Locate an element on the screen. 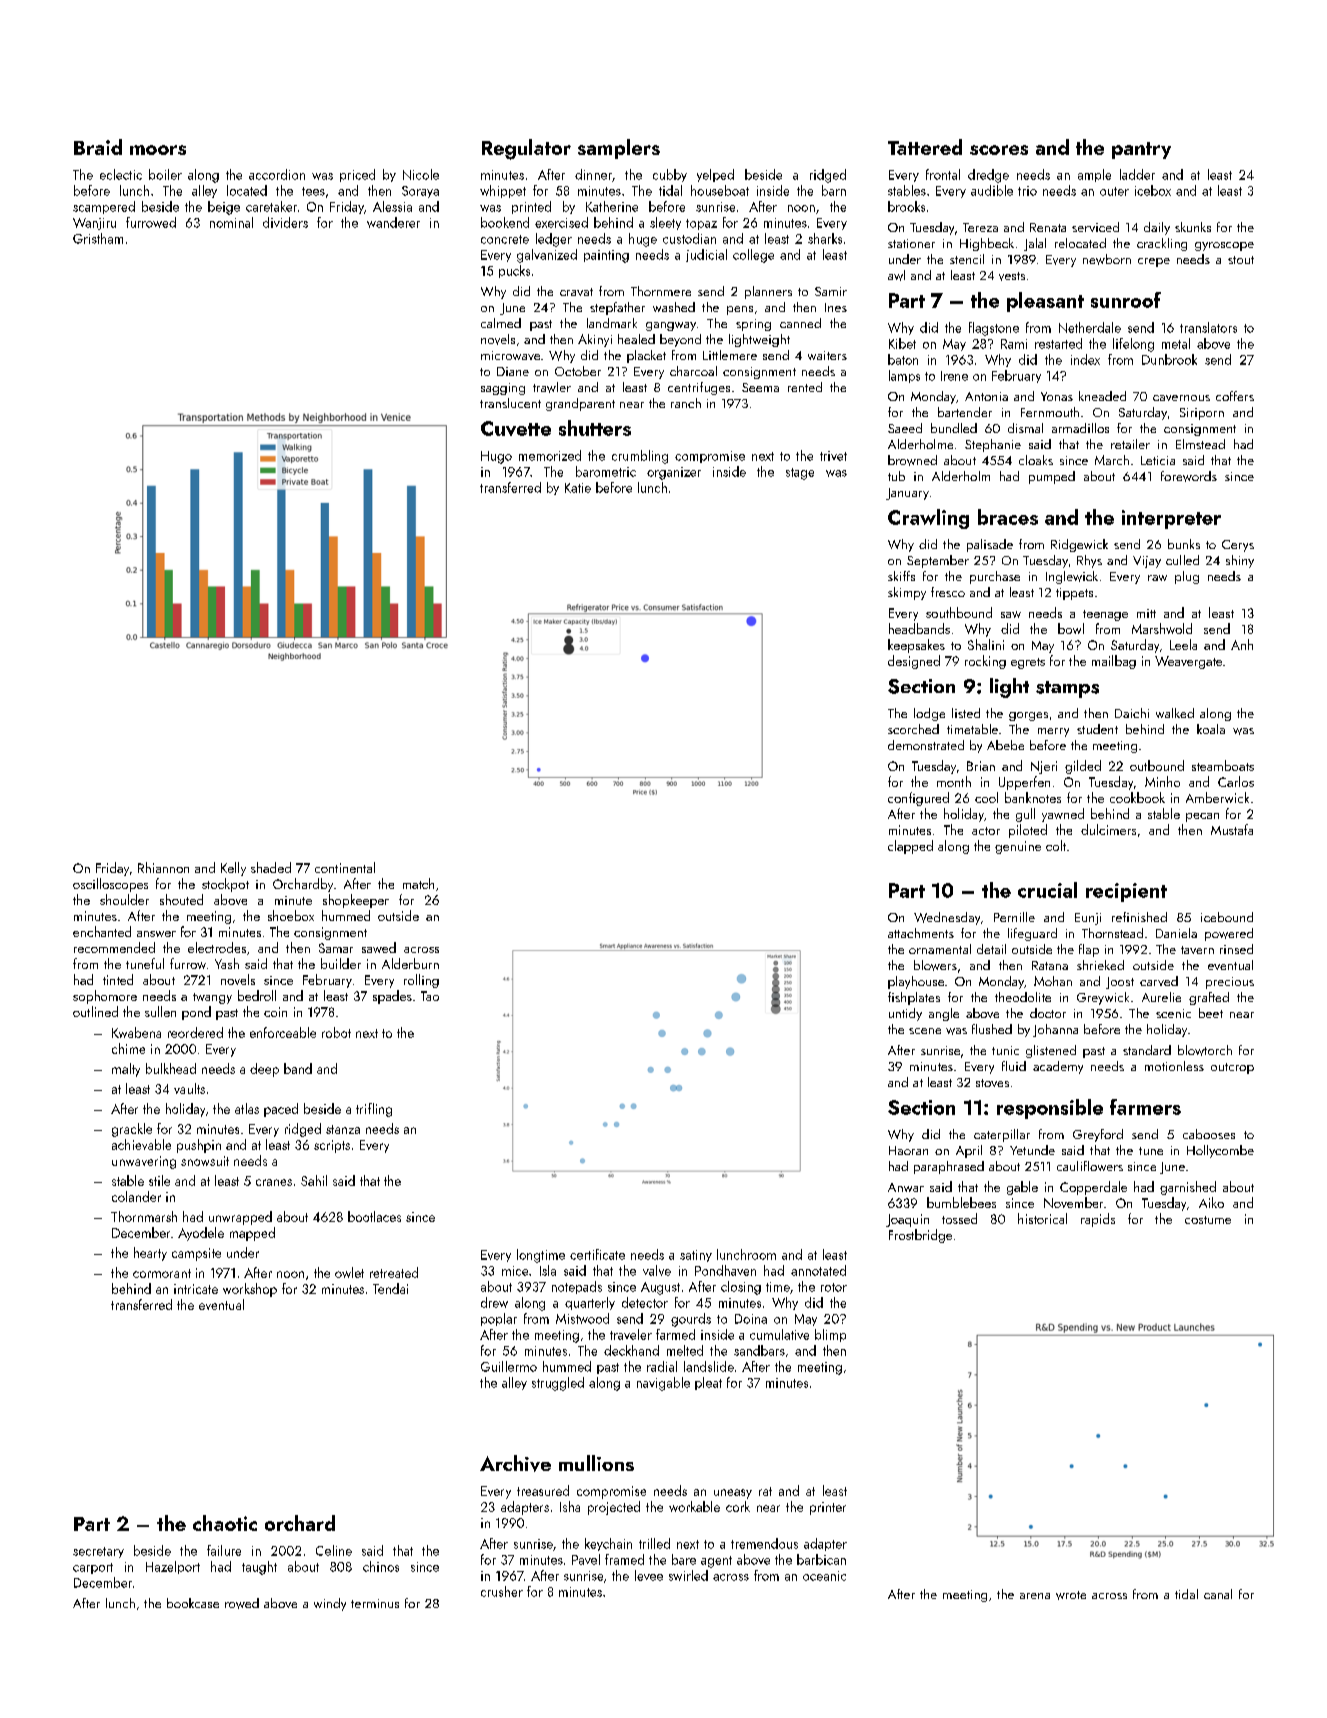 Image resolution: width=1327 pixels, height=1718 pixels. pantry is located at coordinates (1141, 150).
